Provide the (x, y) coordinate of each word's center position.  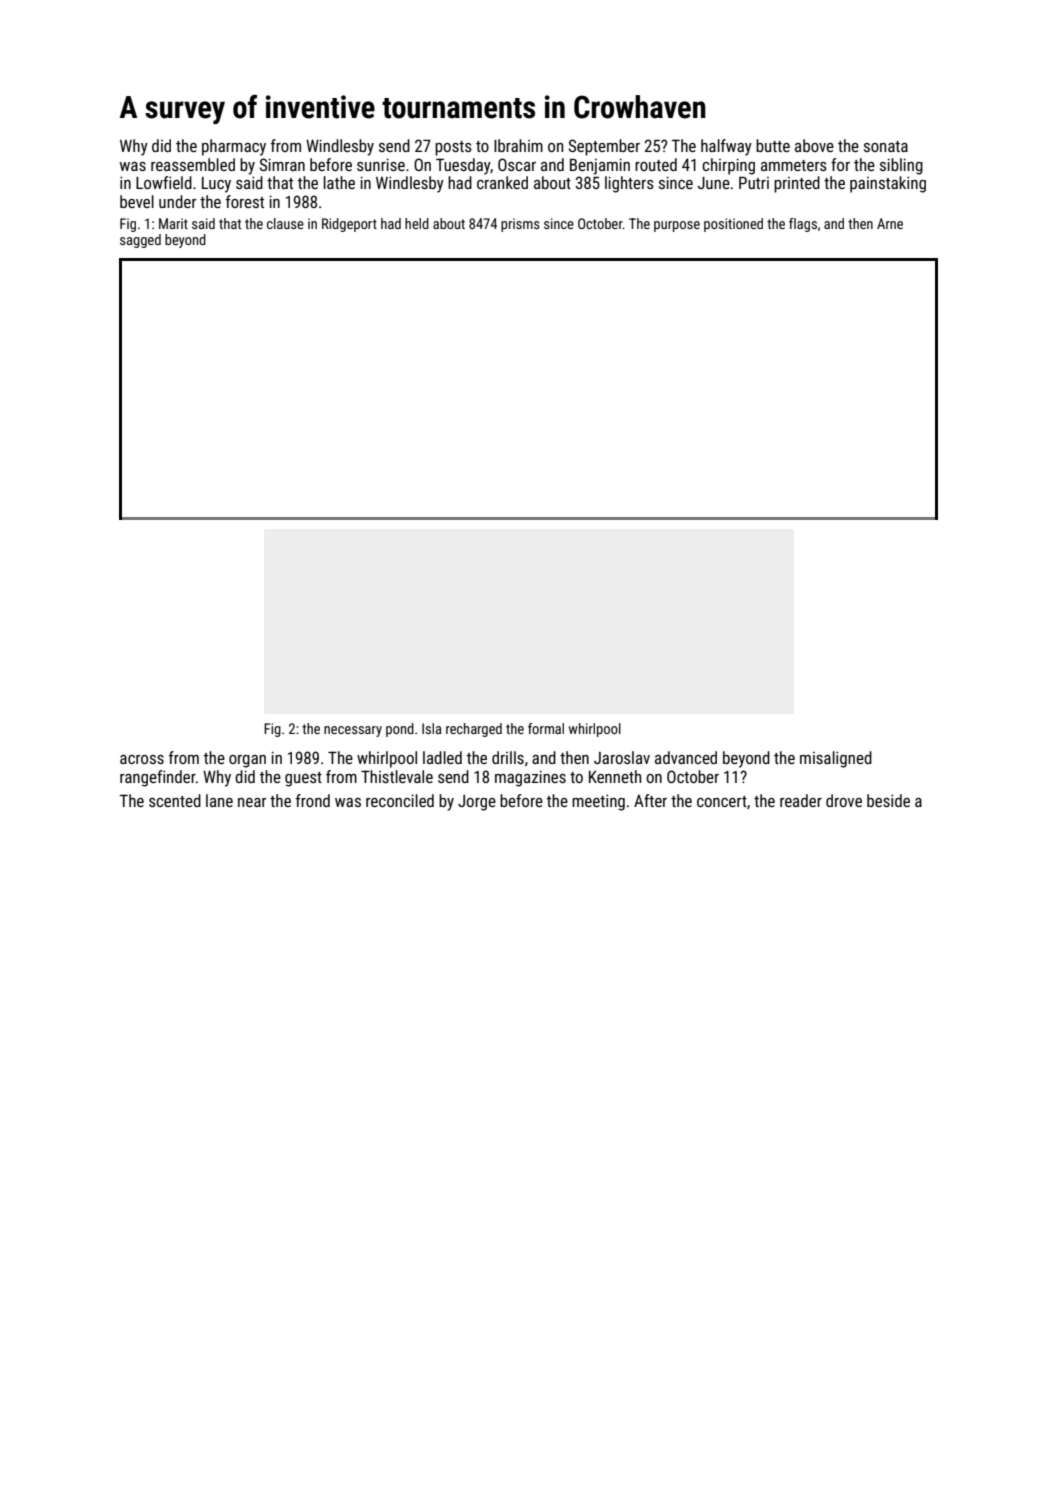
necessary (353, 731)
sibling (901, 166)
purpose (677, 226)
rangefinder (158, 778)
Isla (431, 728)
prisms (520, 225)
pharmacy (234, 147)
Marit (173, 223)
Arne (890, 223)
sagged (140, 241)
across (142, 759)
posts (453, 148)
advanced (686, 757)
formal (546, 728)
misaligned (836, 759)
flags (803, 225)
